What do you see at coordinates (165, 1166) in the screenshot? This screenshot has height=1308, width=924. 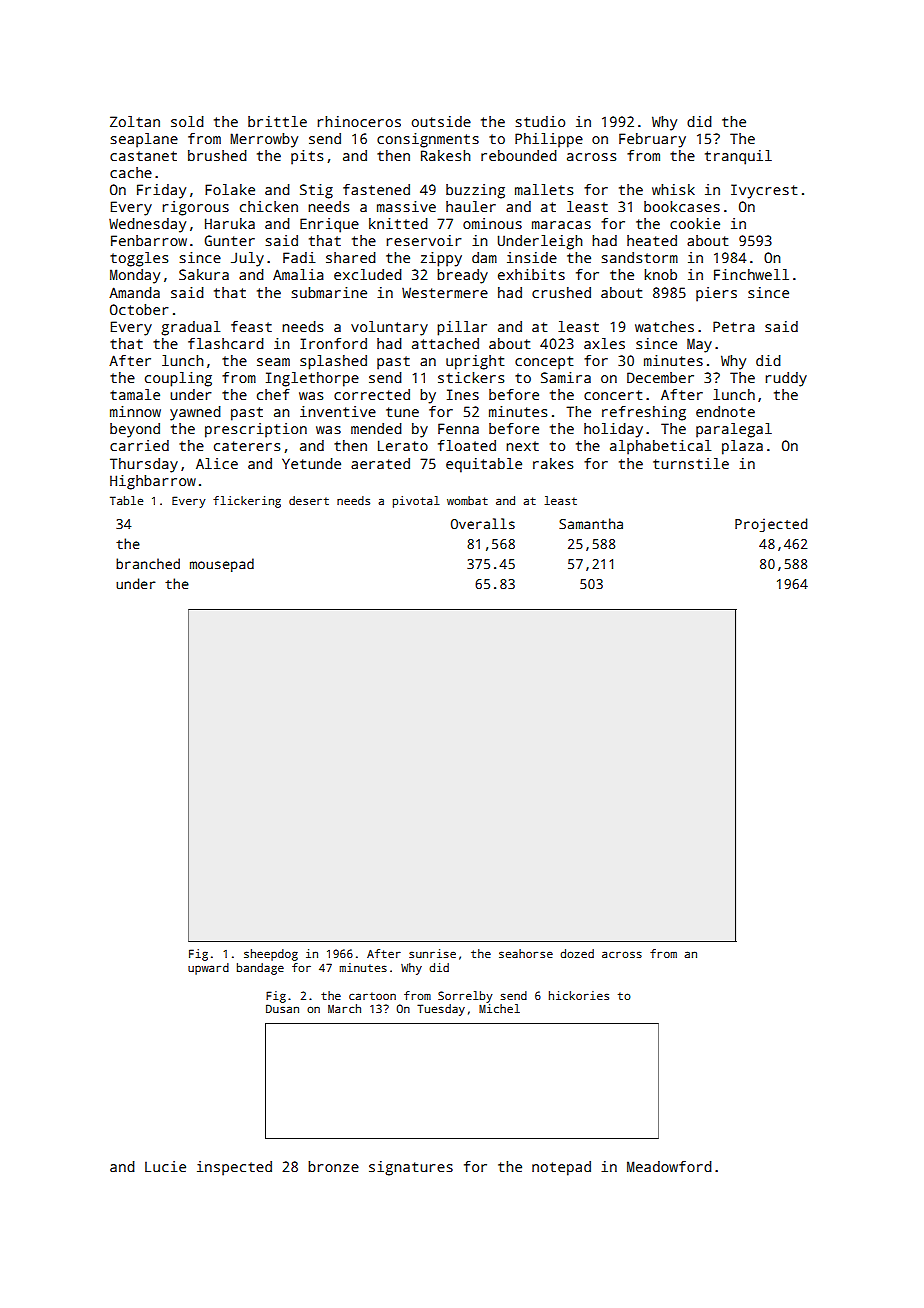 I see `Lucie` at bounding box center [165, 1166].
